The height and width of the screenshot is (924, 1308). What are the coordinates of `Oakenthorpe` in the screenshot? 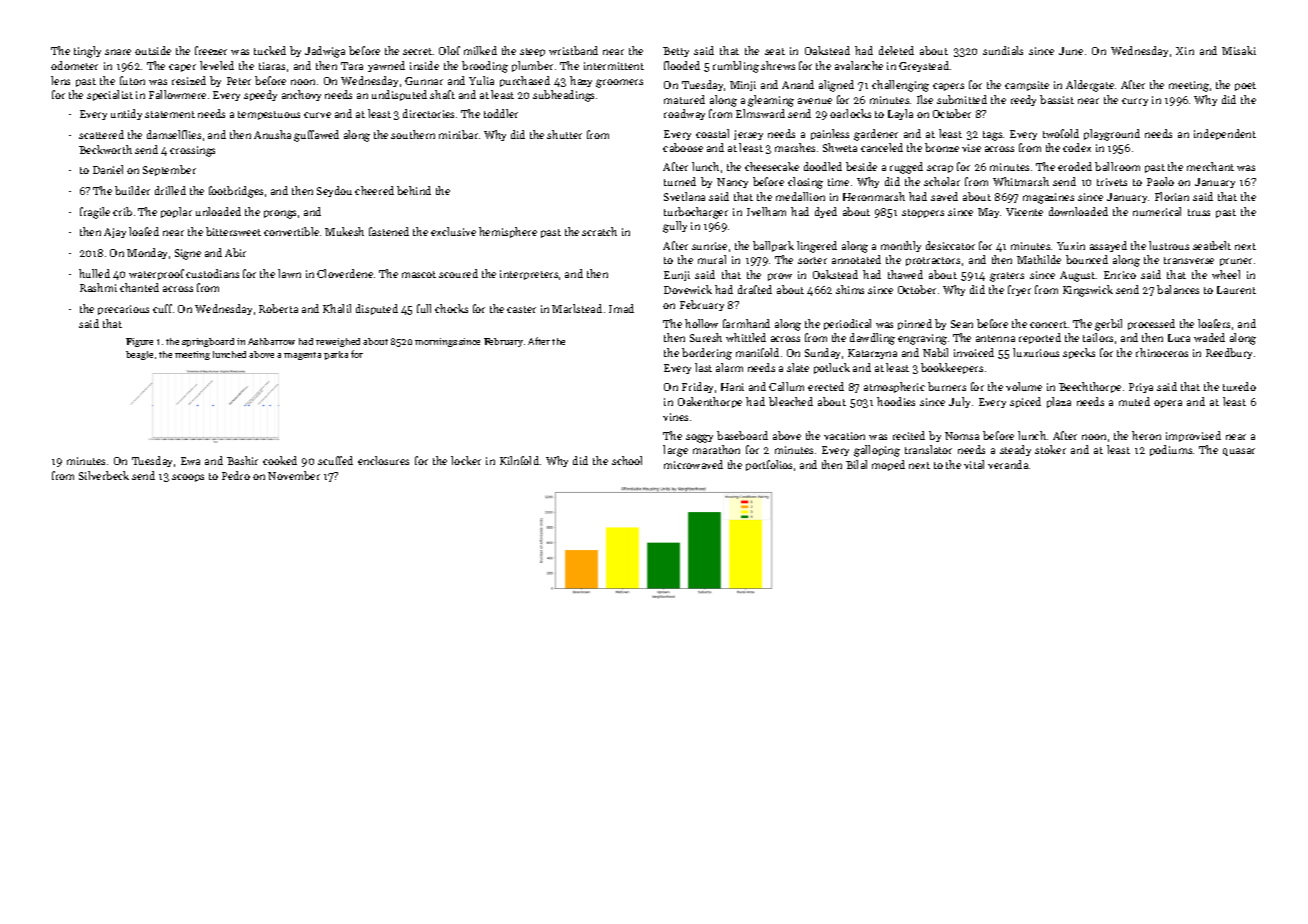 It's located at (710, 402).
